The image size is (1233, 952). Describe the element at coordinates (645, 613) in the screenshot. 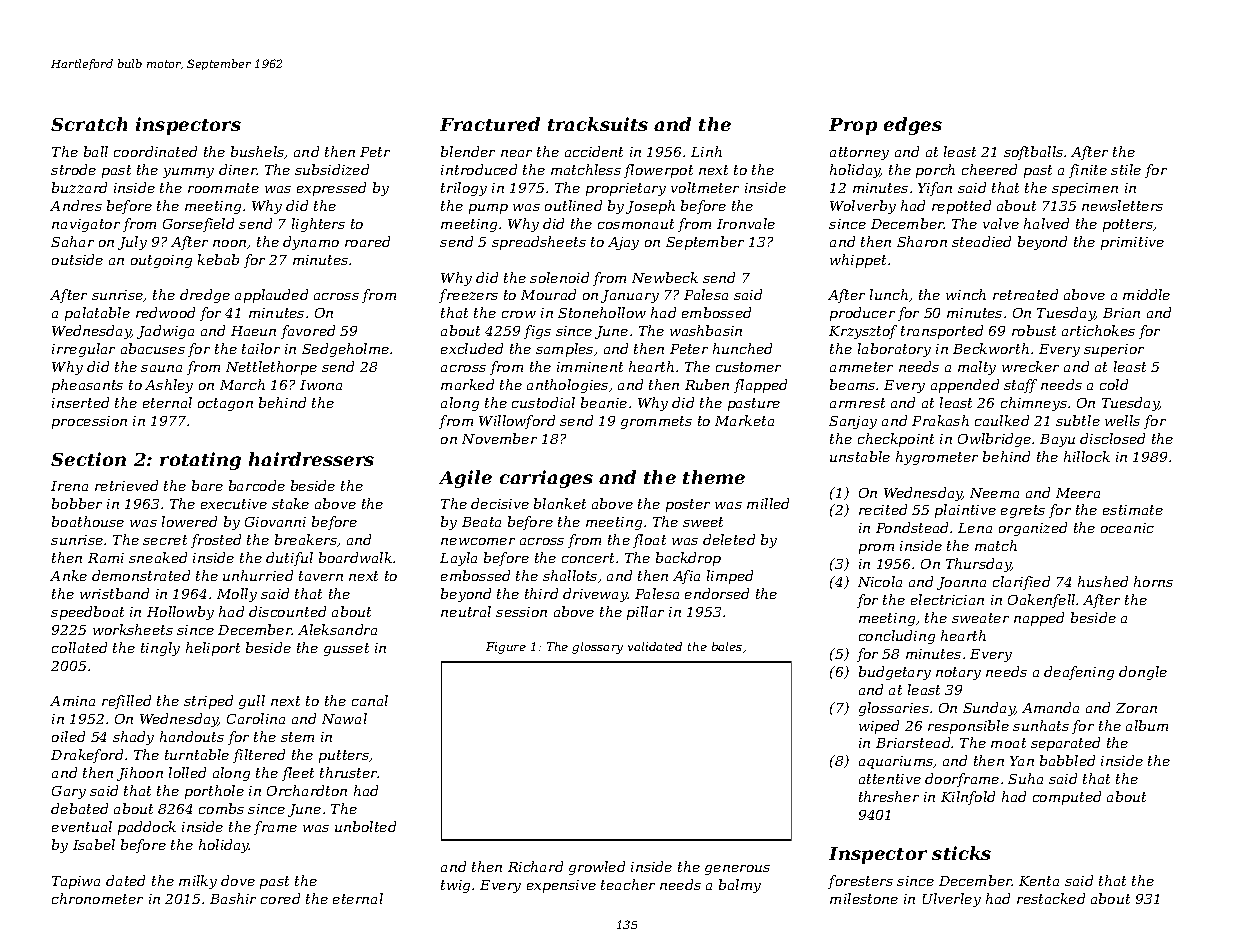

I see `pillar` at that location.
